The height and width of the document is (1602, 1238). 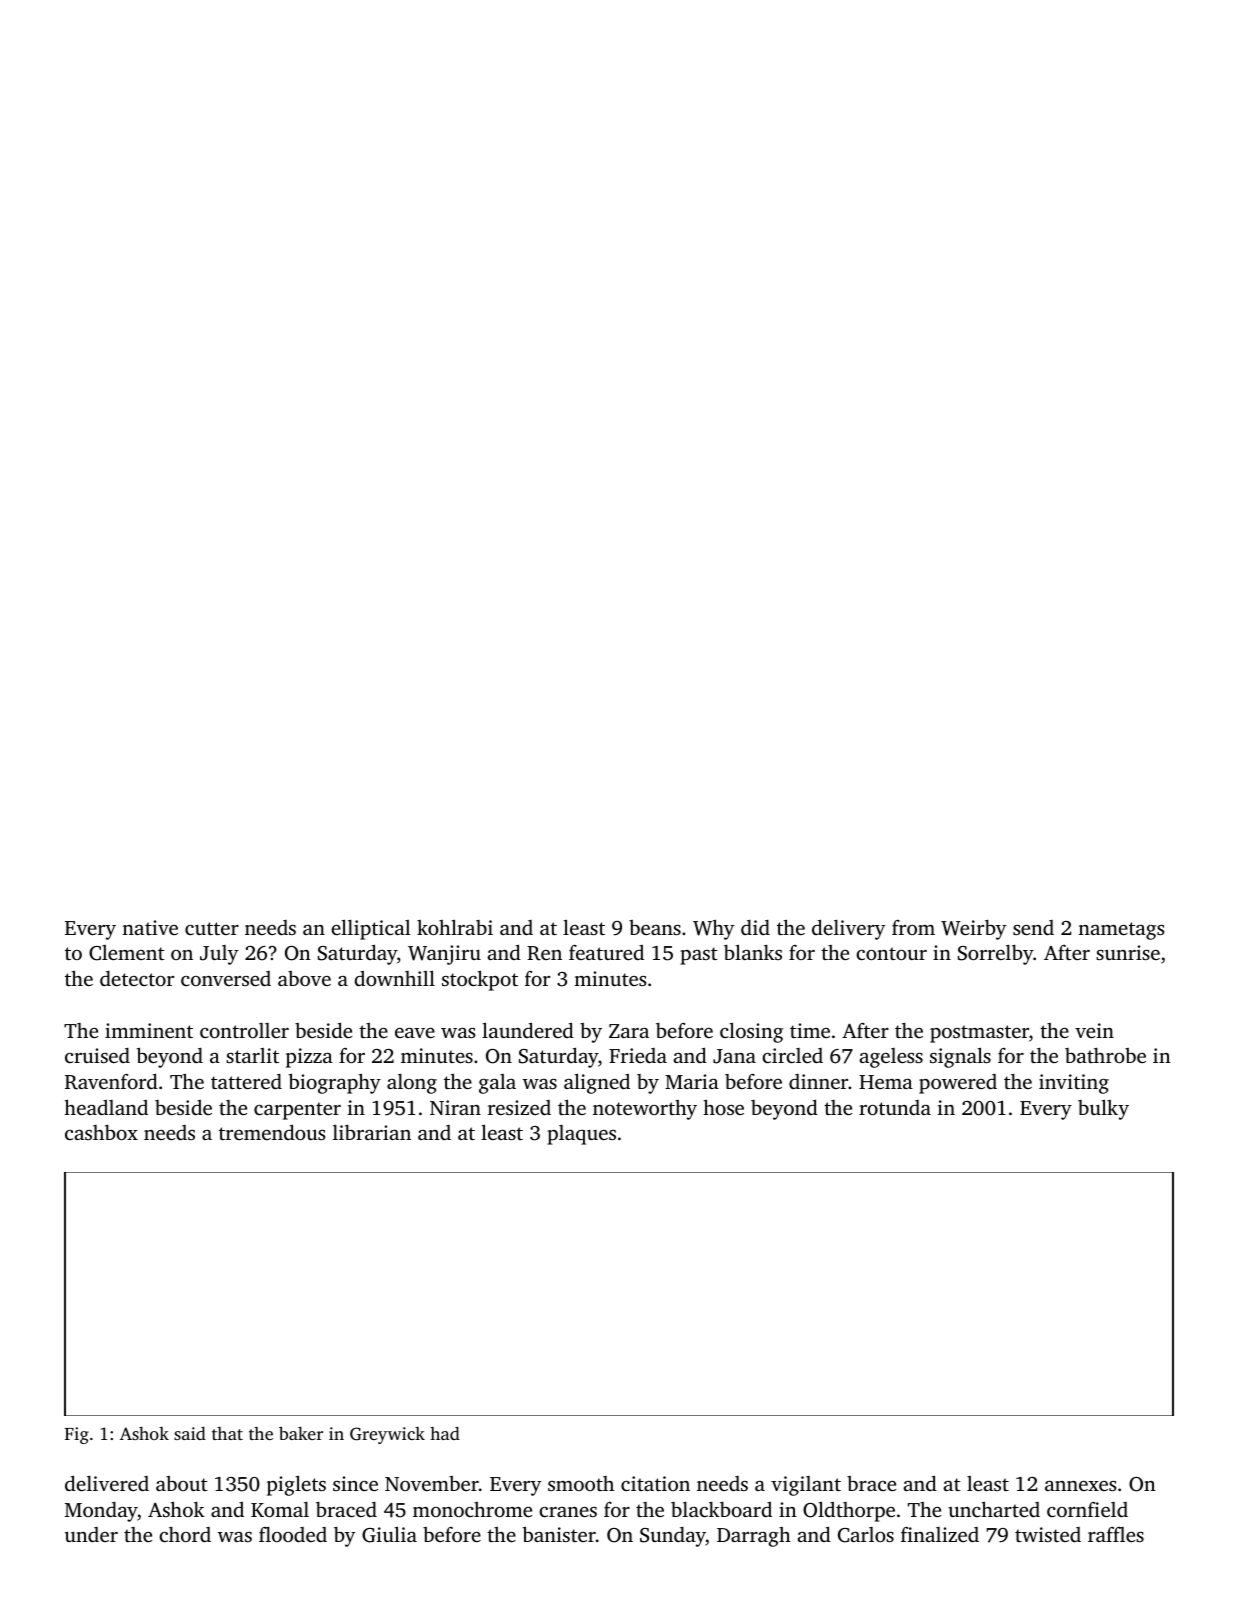 What do you see at coordinates (455, 927) in the document?
I see `kohlrabi` at bounding box center [455, 927].
